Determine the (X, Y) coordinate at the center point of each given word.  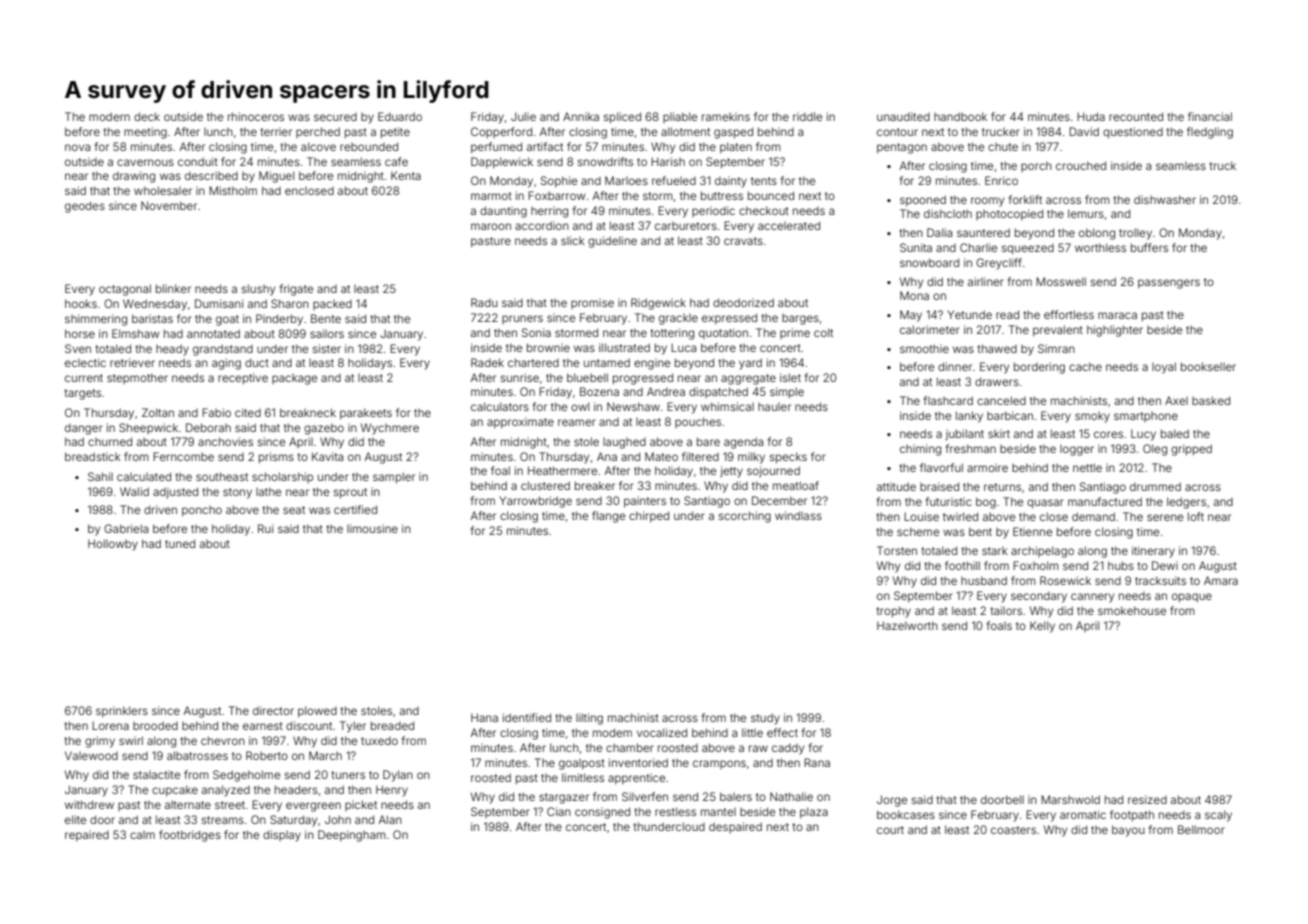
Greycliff (999, 264)
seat (294, 510)
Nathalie (791, 796)
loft (1196, 516)
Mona (914, 295)
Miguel (276, 177)
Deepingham (352, 836)
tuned (180, 543)
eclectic (85, 362)
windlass (798, 515)
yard (750, 364)
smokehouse (1132, 610)
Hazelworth (907, 625)
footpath (1132, 816)
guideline (612, 242)
